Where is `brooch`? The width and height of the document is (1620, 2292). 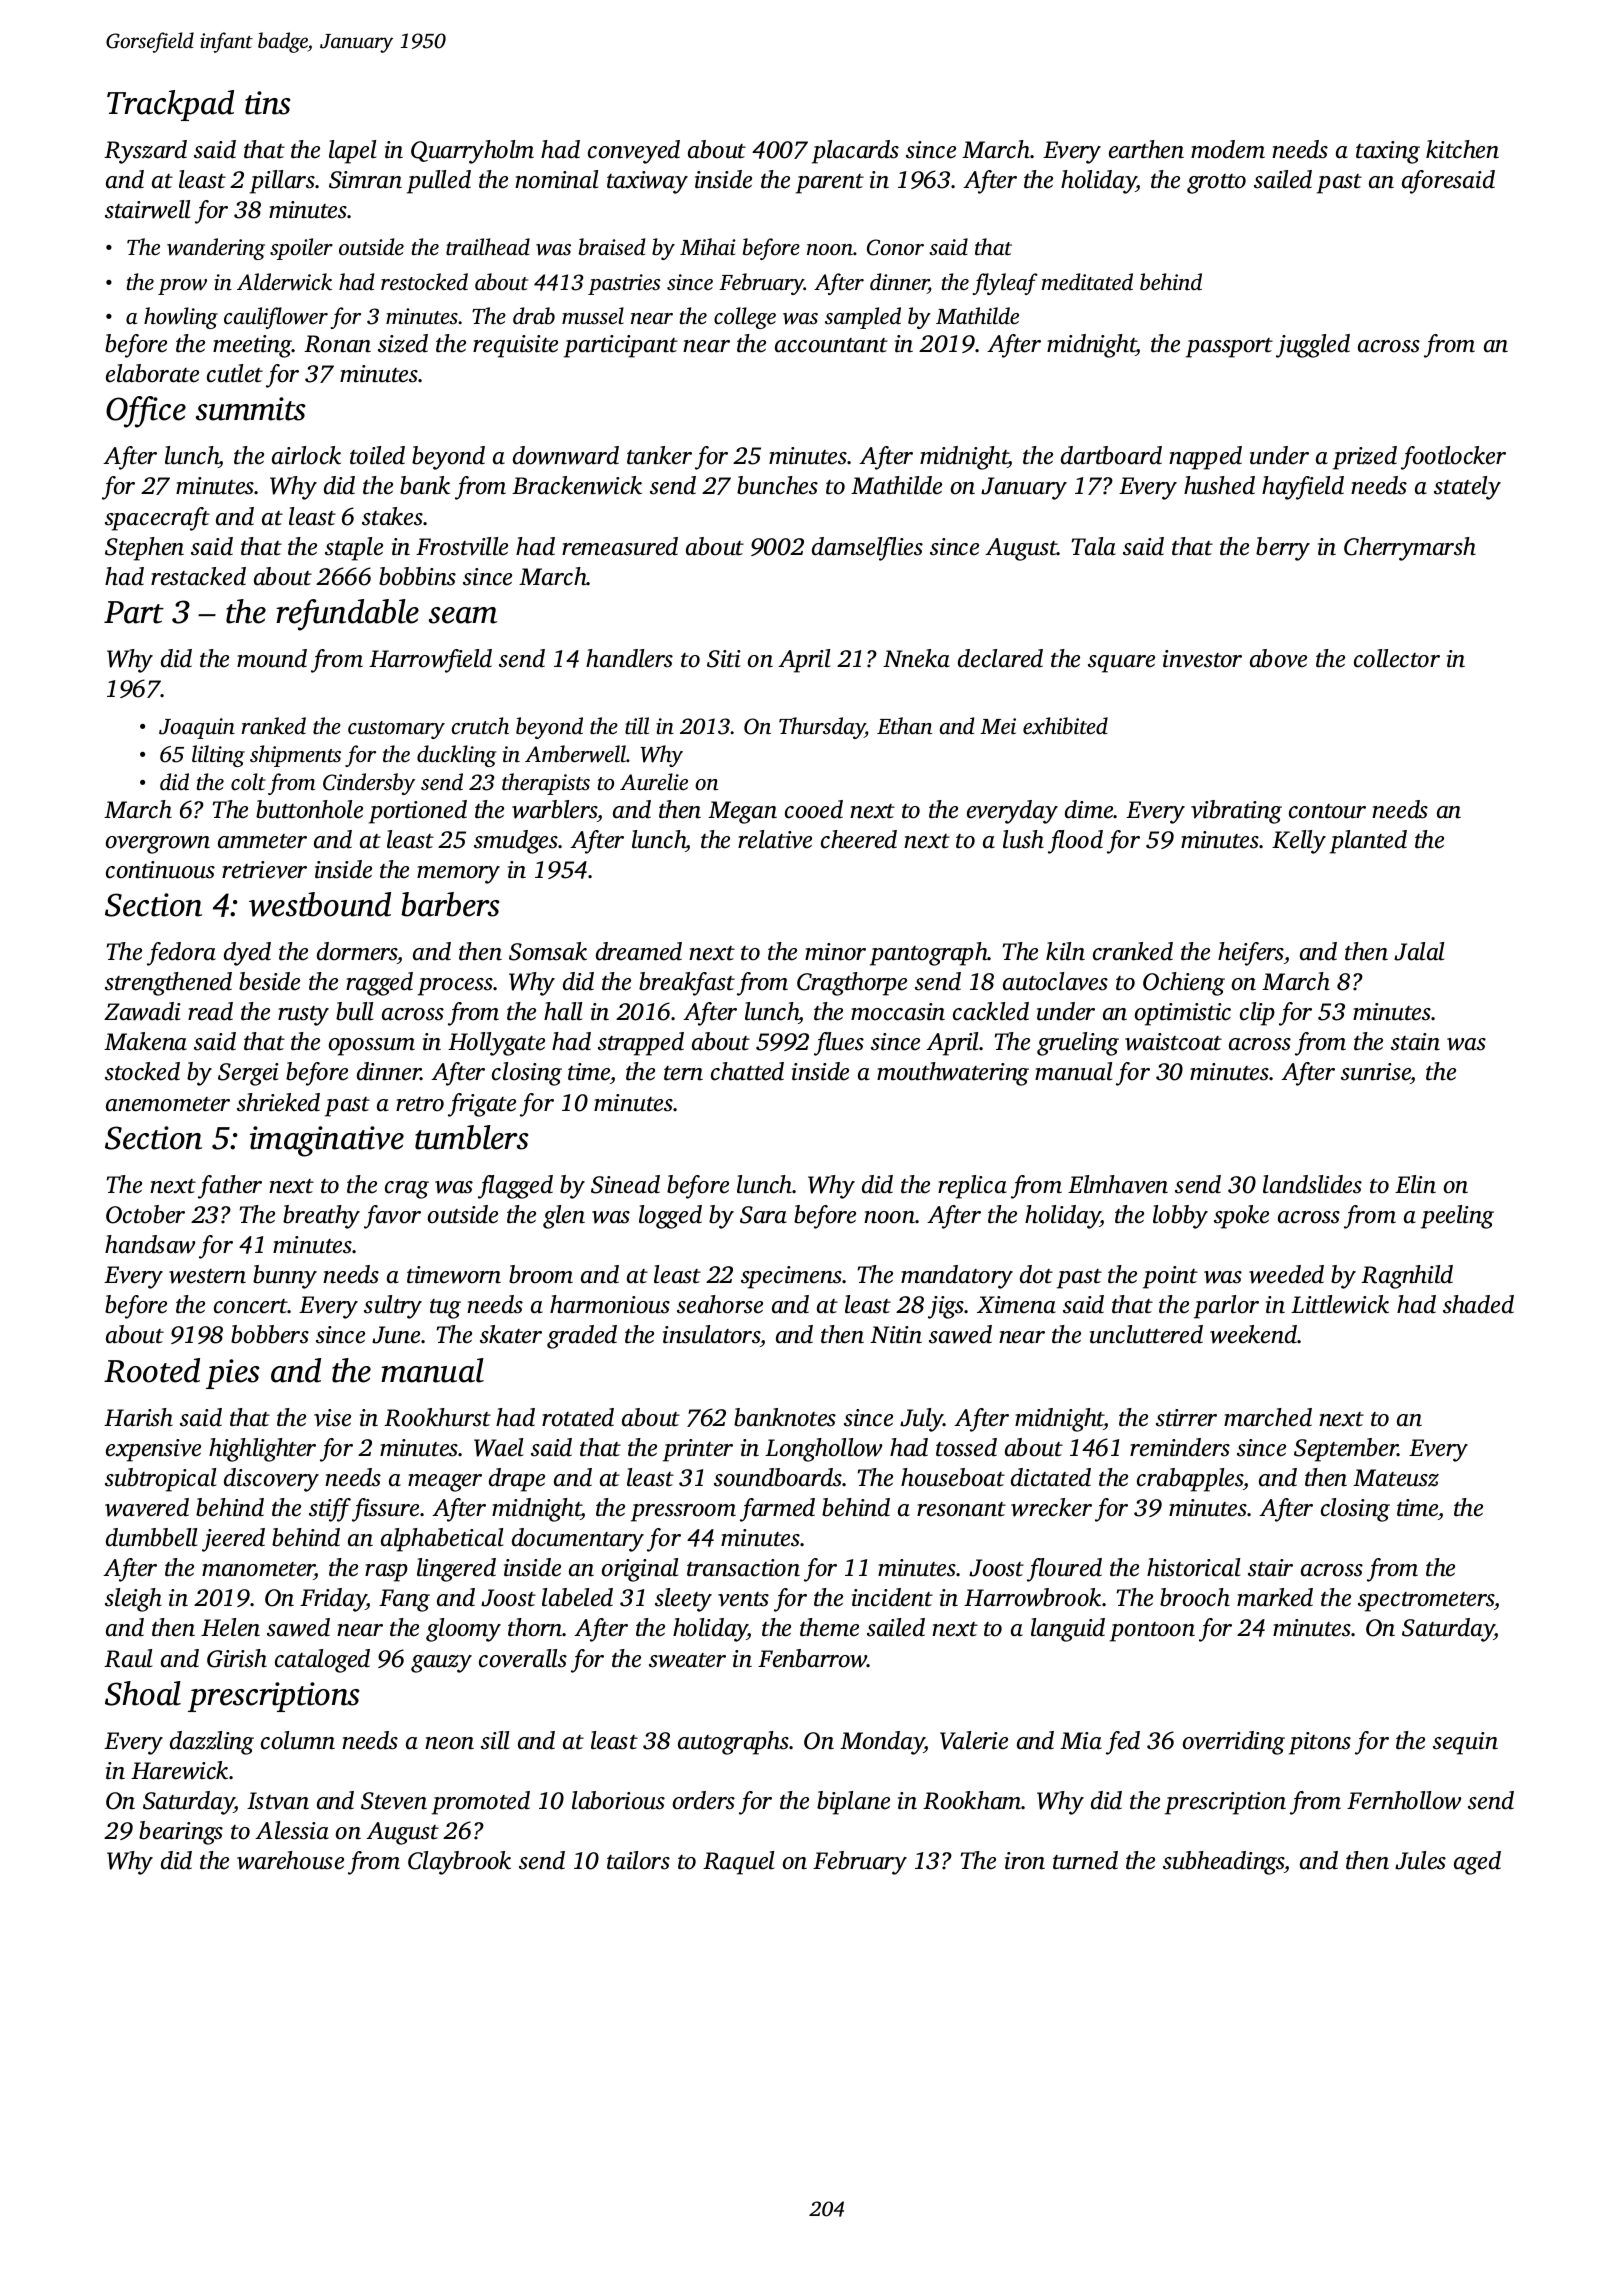
brooch is located at coordinates (1195, 1597).
